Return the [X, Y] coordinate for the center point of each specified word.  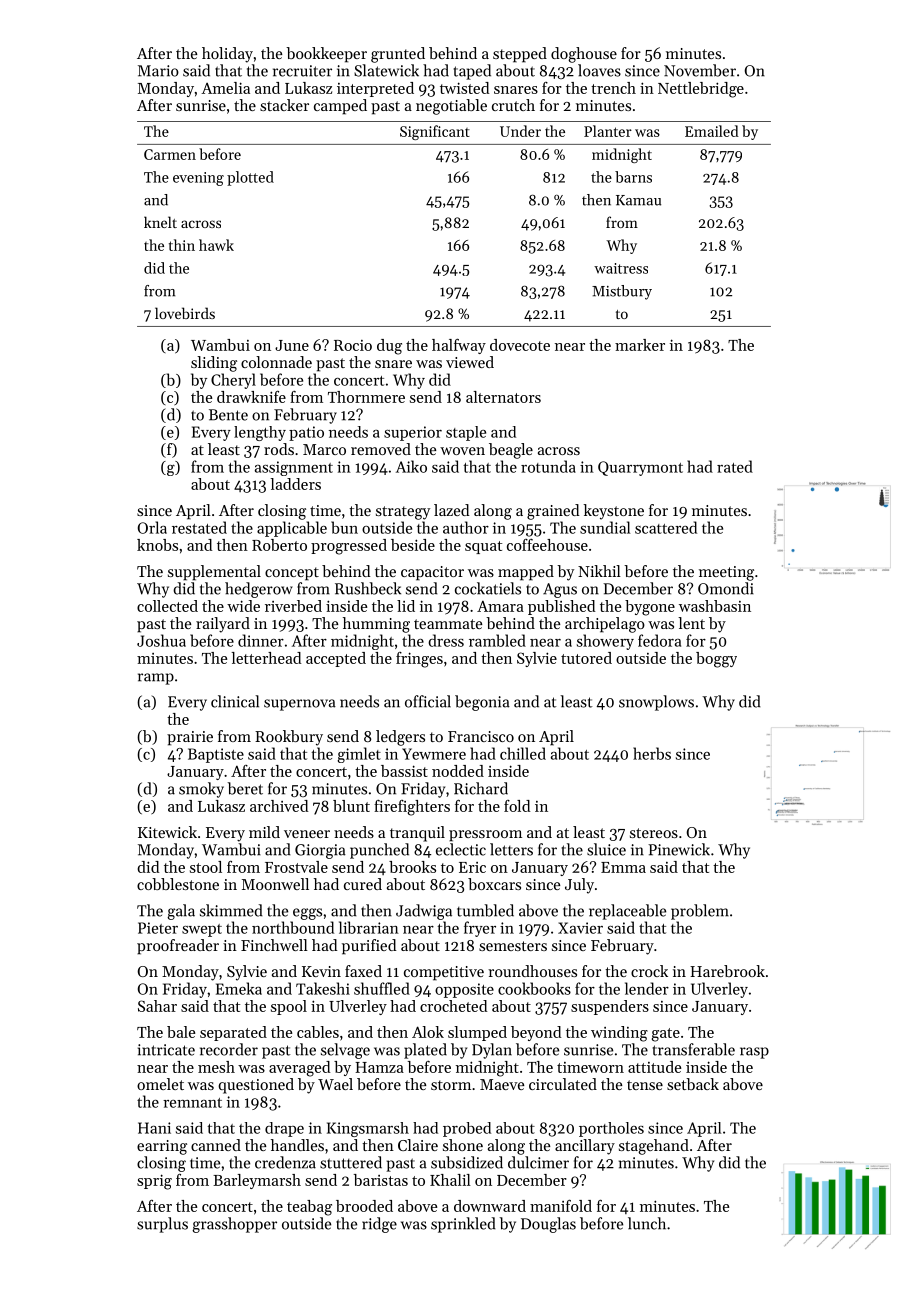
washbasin [715, 606]
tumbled [485, 910]
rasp [754, 1053]
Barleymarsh [257, 1181]
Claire [418, 1145]
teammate [448, 624]
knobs [157, 545]
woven [462, 451]
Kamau [638, 200]
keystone [613, 512]
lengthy [260, 433]
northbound [293, 927]
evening [198, 179]
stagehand [654, 1147]
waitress [621, 268]
